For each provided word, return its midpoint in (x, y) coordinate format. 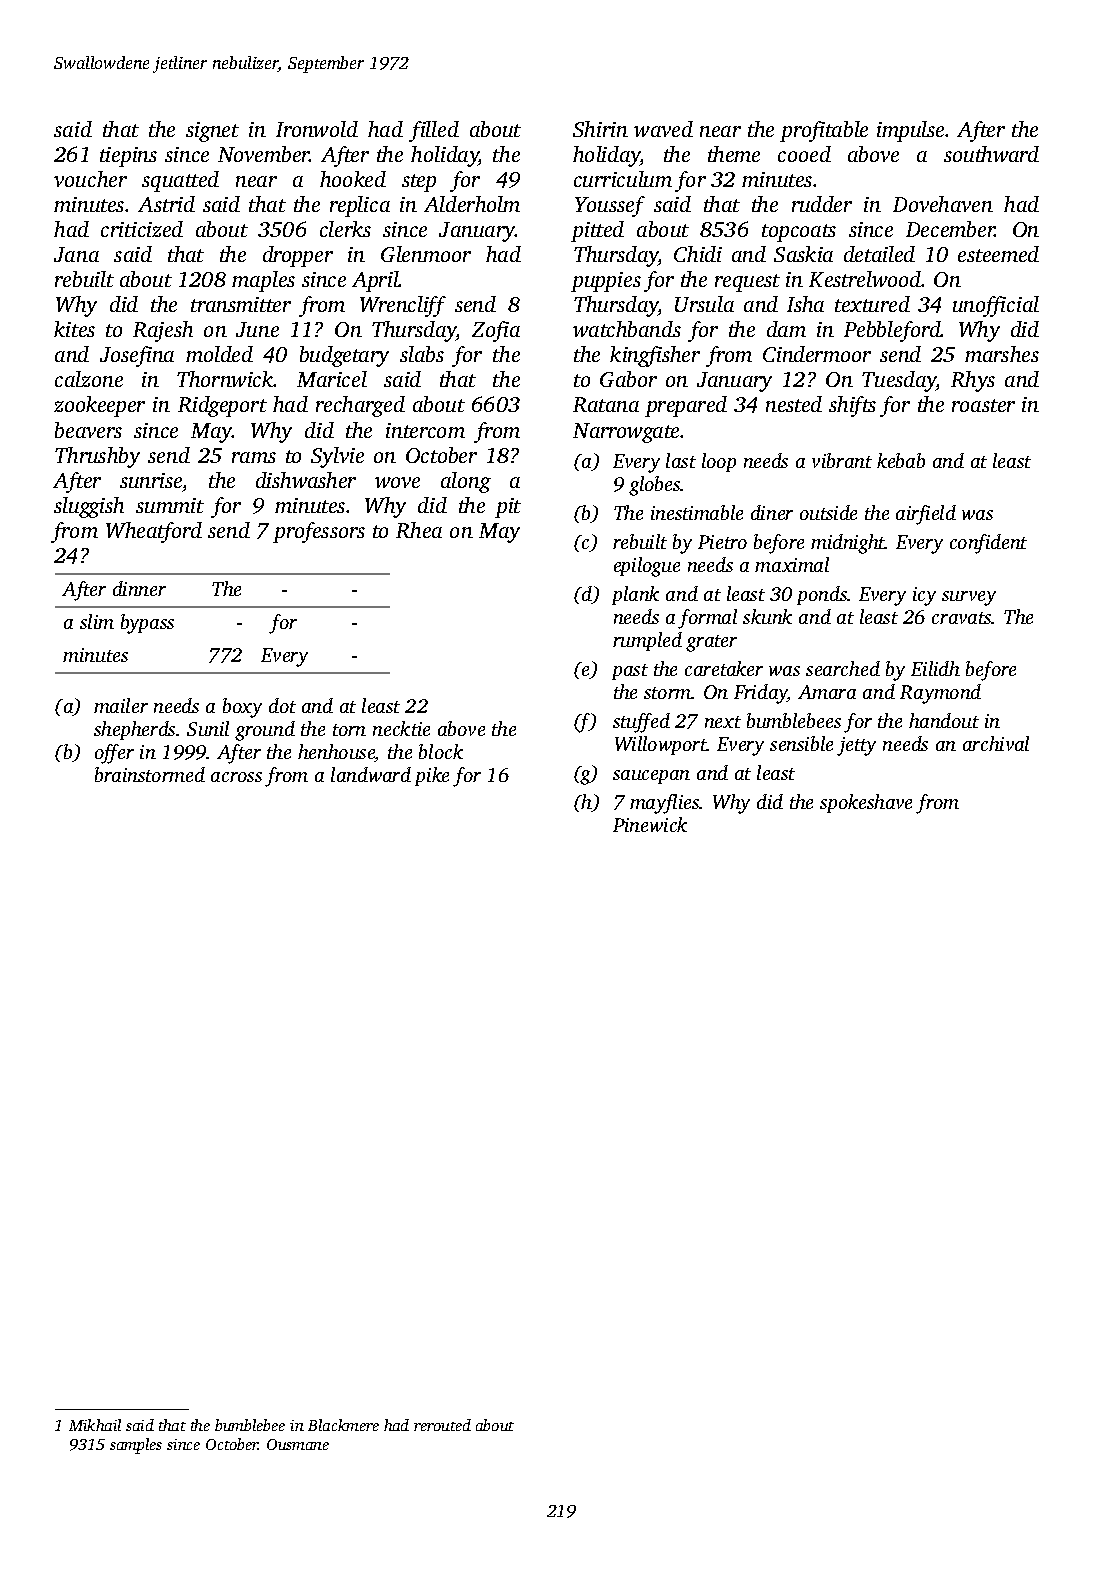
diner (772, 512)
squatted (180, 181)
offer (114, 754)
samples (136, 1446)
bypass (147, 624)
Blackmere (343, 1425)
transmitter (241, 304)
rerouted (442, 1425)
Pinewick (650, 824)
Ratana (606, 404)
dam (786, 329)
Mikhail (95, 1425)
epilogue (647, 567)
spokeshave (866, 803)
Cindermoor (817, 354)
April (375, 281)
